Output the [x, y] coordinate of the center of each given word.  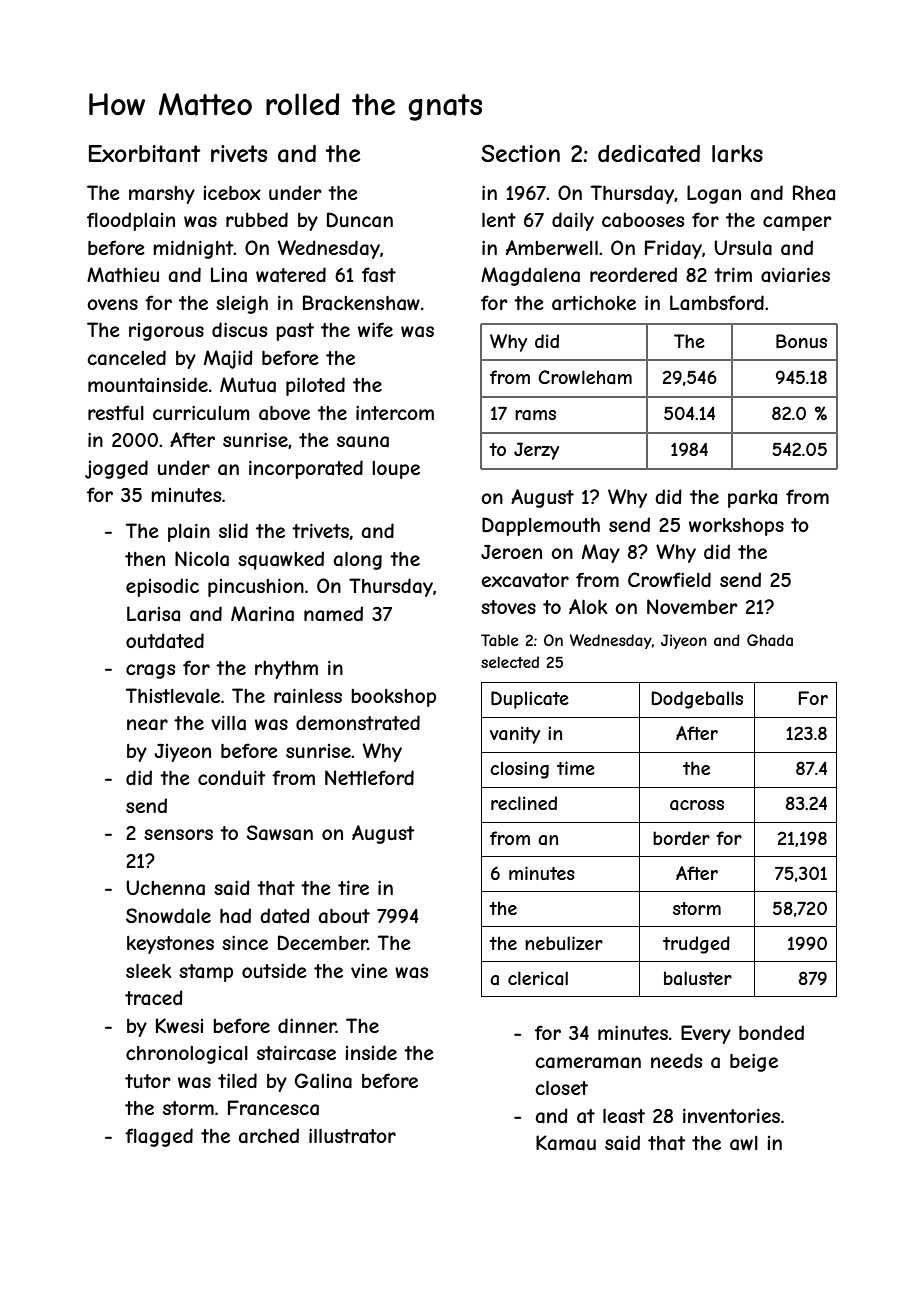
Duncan [360, 220]
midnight [193, 249]
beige [754, 1063]
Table [500, 640]
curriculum [201, 413]
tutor [148, 1081]
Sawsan [279, 833]
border [681, 838]
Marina [262, 614]
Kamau [566, 1143]
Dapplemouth [541, 526]
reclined [524, 803]
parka [752, 499]
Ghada [770, 640]
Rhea [814, 192]
